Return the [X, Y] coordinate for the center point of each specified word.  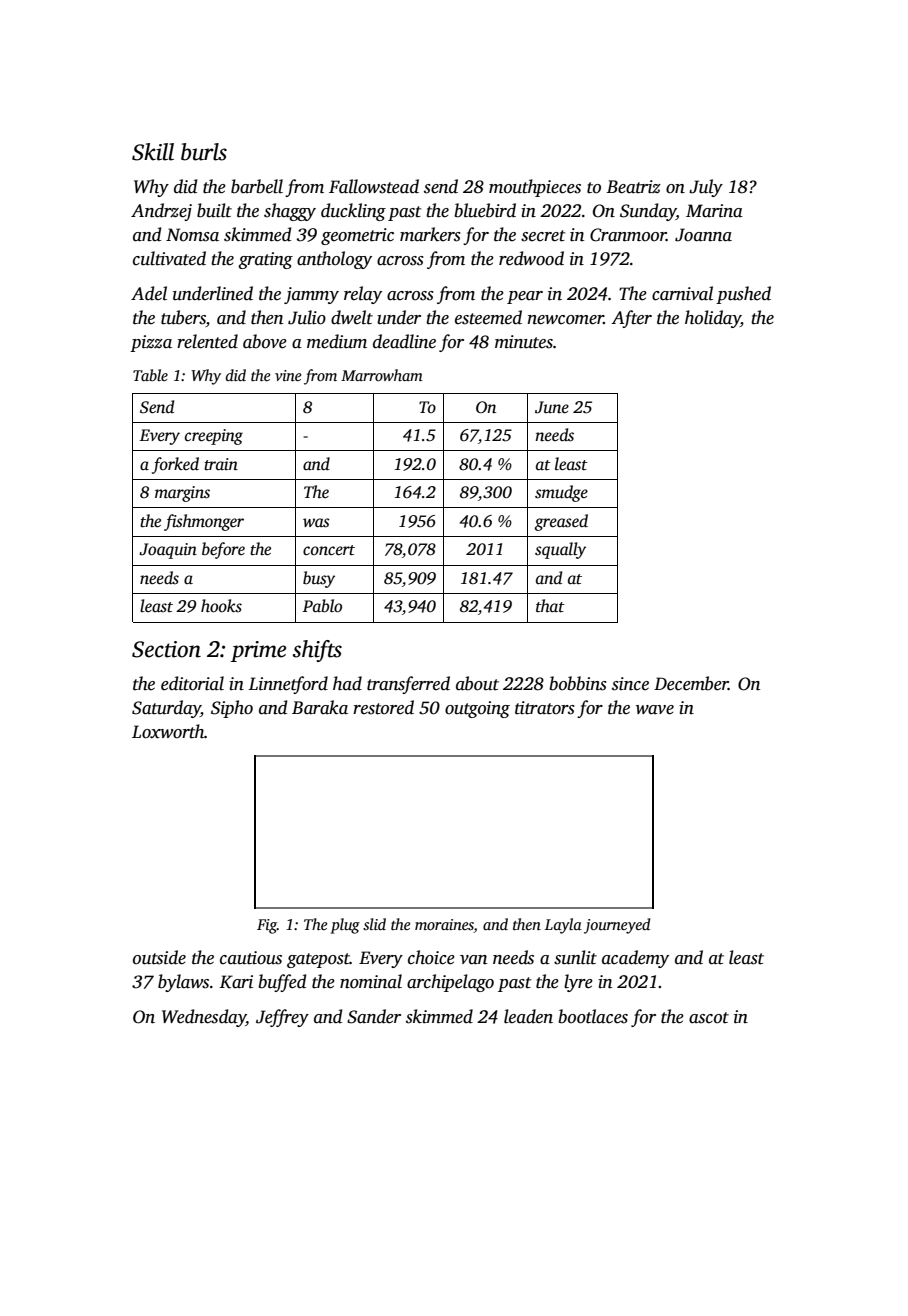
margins [182, 494]
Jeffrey [282, 1018]
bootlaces [593, 1016]
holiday [713, 319]
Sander [374, 1016]
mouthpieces [535, 188]
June [552, 407]
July [706, 188]
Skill [153, 152]
